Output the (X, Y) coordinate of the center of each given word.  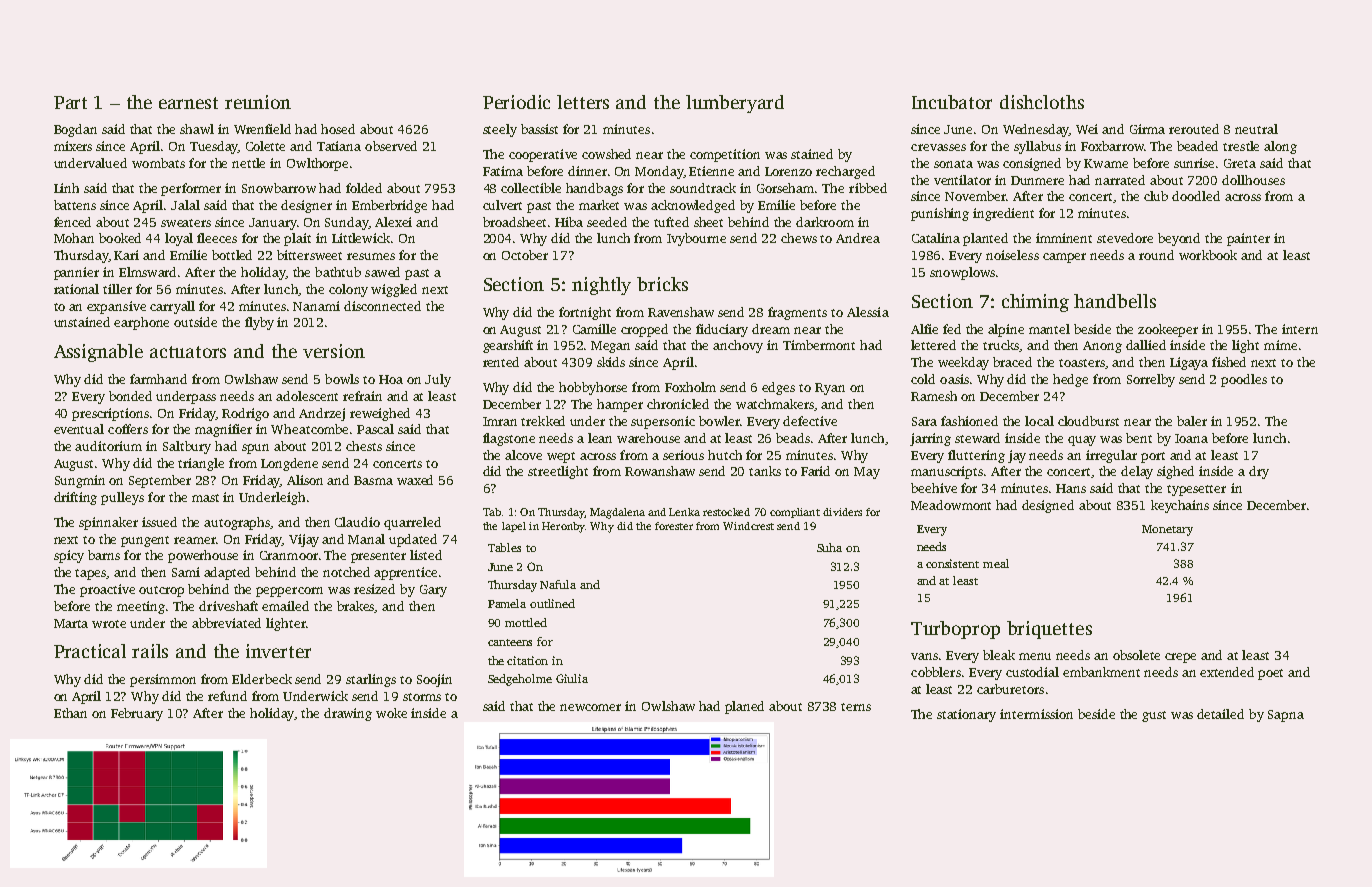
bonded (130, 396)
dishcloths (1042, 102)
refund (227, 696)
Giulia (572, 678)
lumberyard (735, 104)
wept (561, 457)
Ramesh (934, 396)
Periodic (516, 102)
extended (1227, 672)
